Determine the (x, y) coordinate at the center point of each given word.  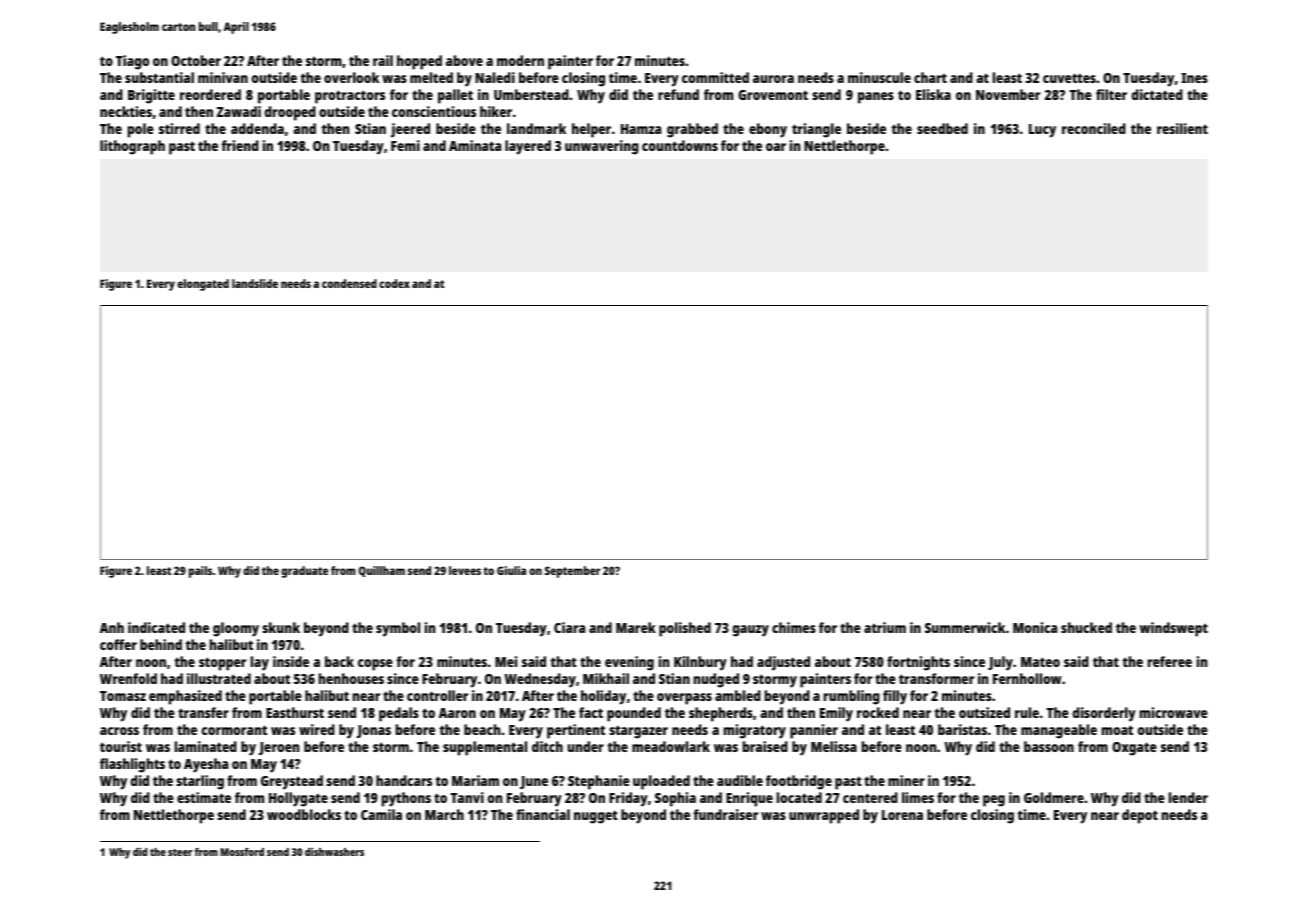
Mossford (242, 852)
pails (200, 572)
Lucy (1042, 131)
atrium (885, 627)
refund (678, 94)
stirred (179, 128)
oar (776, 147)
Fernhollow (1027, 678)
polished (685, 629)
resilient (1182, 128)
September (572, 572)
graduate (304, 572)
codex (394, 283)
